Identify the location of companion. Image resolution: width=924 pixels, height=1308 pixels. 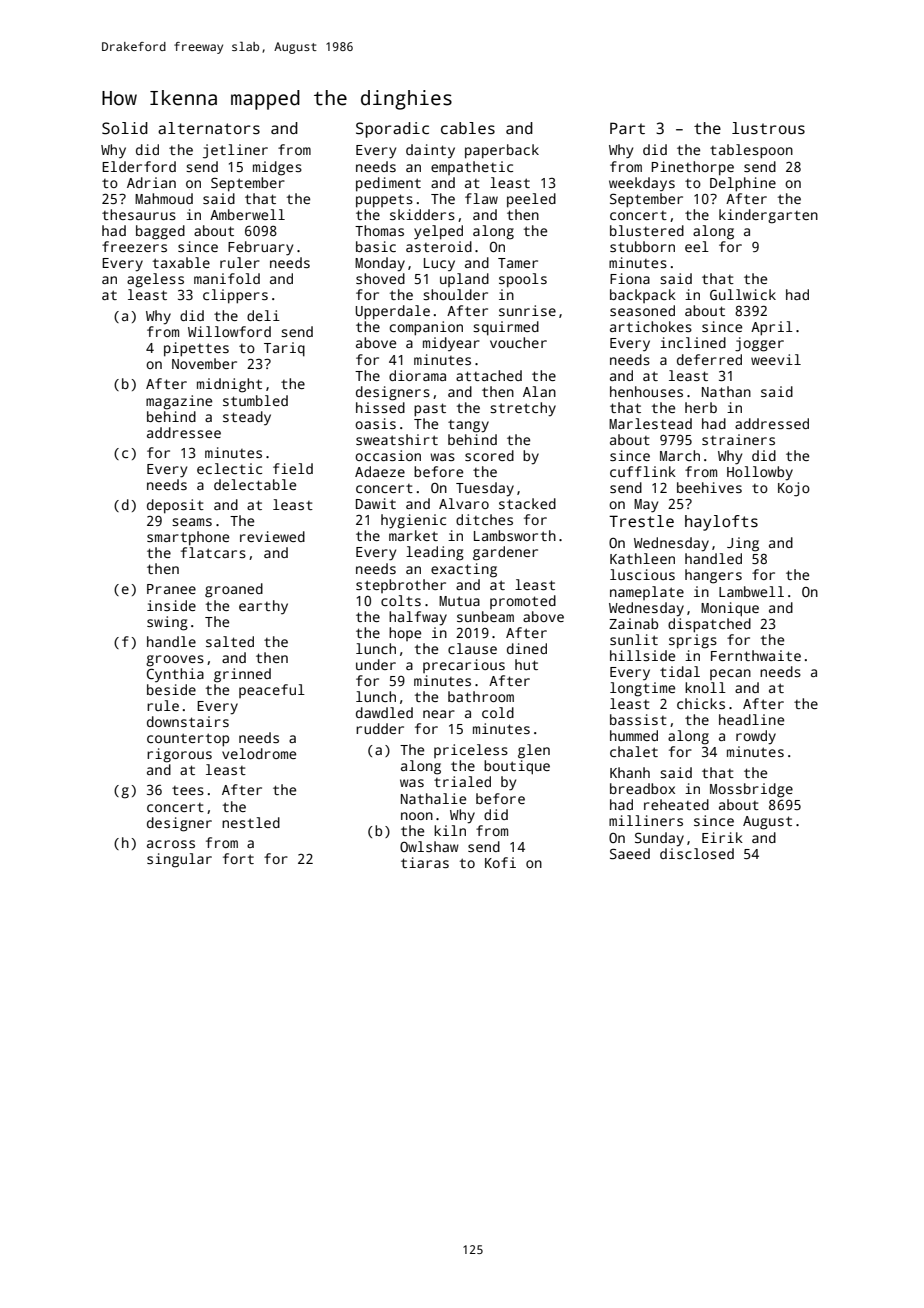
(426, 328).
